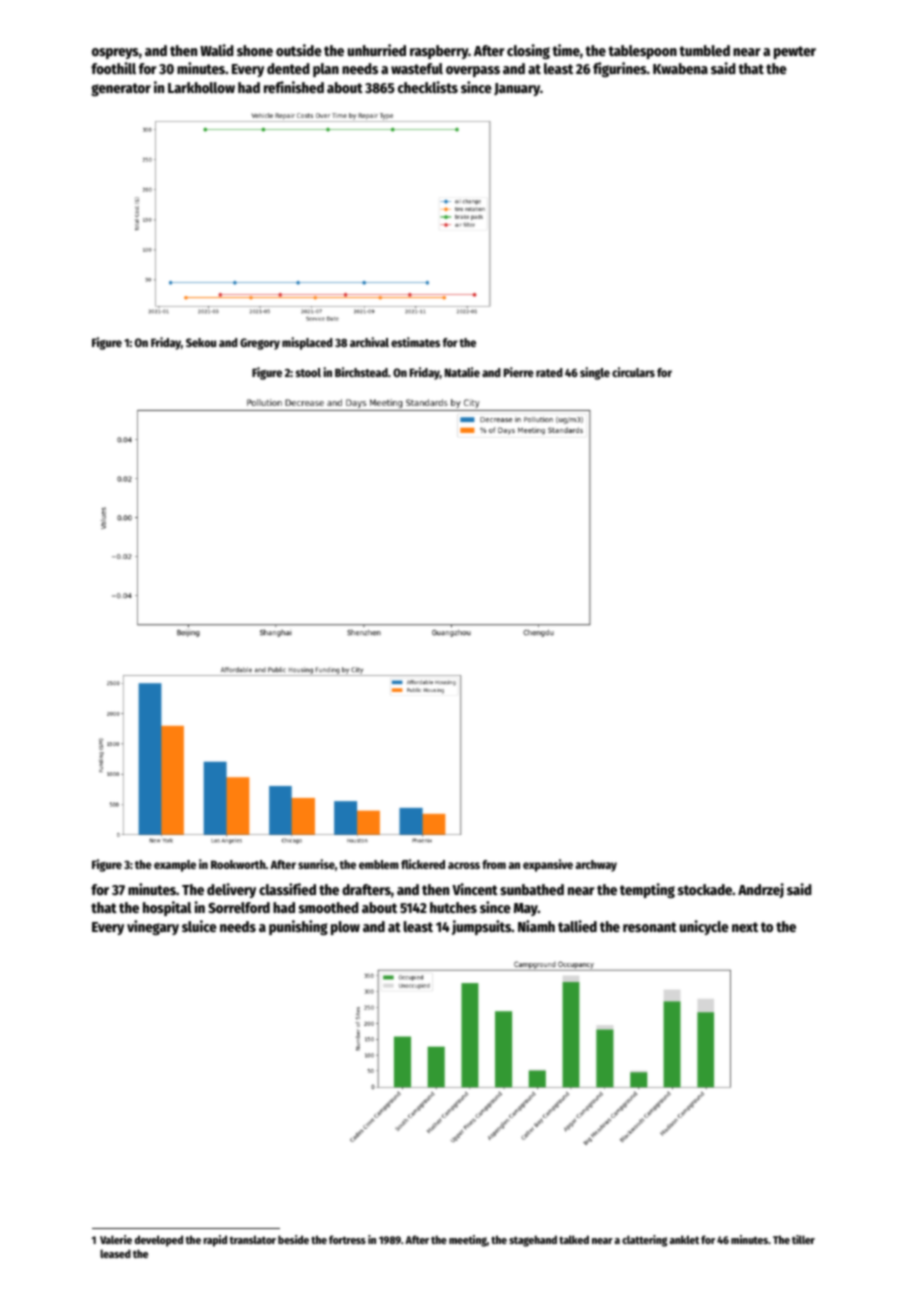 Image resolution: width=924 pixels, height=1308 pixels. What do you see at coordinates (519, 372) in the screenshot?
I see `Pierre` at bounding box center [519, 372].
